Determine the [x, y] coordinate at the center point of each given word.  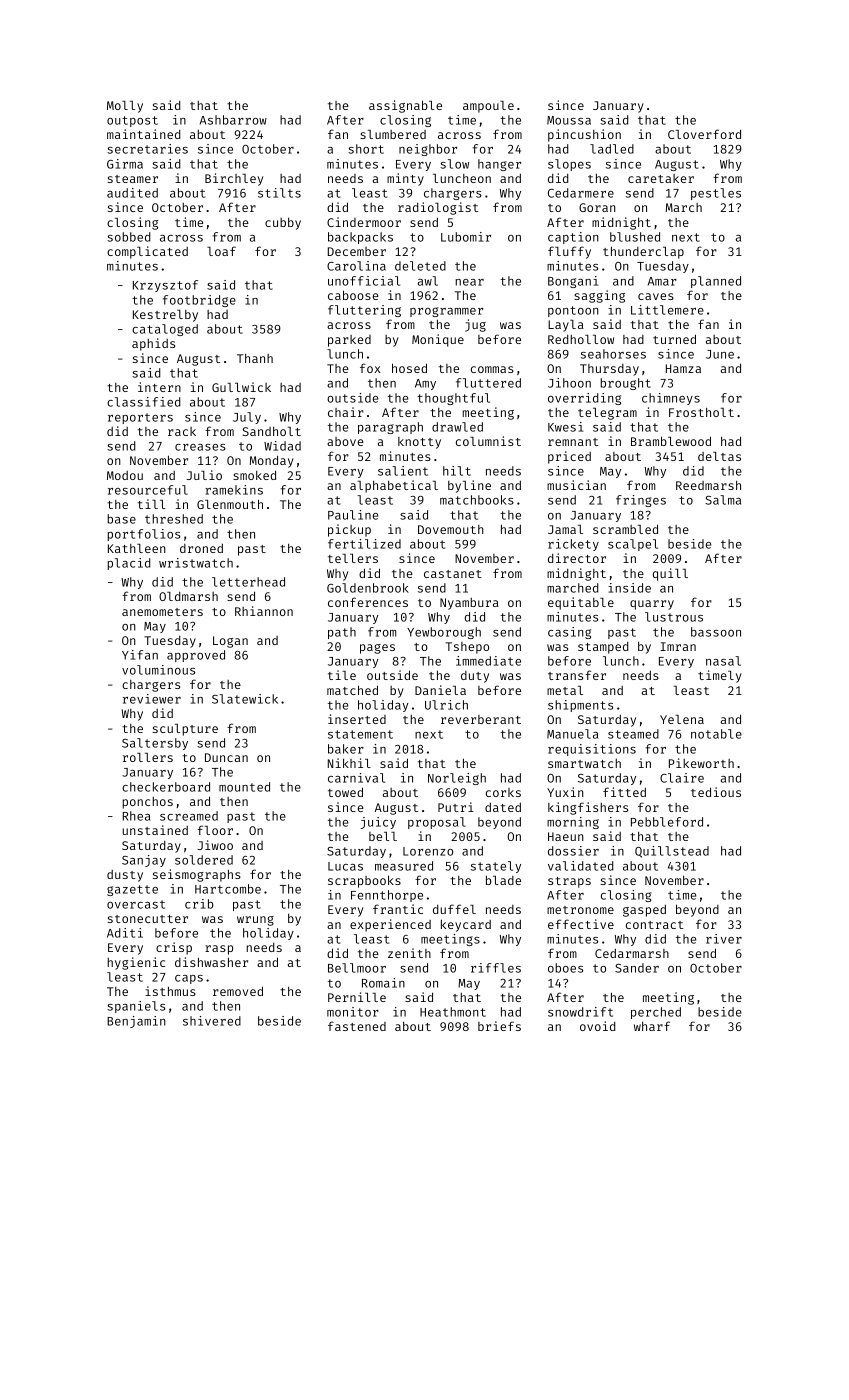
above [345, 441]
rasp [219, 950]
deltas [719, 456]
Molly [125, 107]
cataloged [165, 330]
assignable [405, 106]
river [724, 939]
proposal [437, 823]
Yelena [682, 719]
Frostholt [701, 412]
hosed [409, 368]
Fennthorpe [387, 896]
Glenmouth [230, 504]
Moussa [569, 120]
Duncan [226, 757]
